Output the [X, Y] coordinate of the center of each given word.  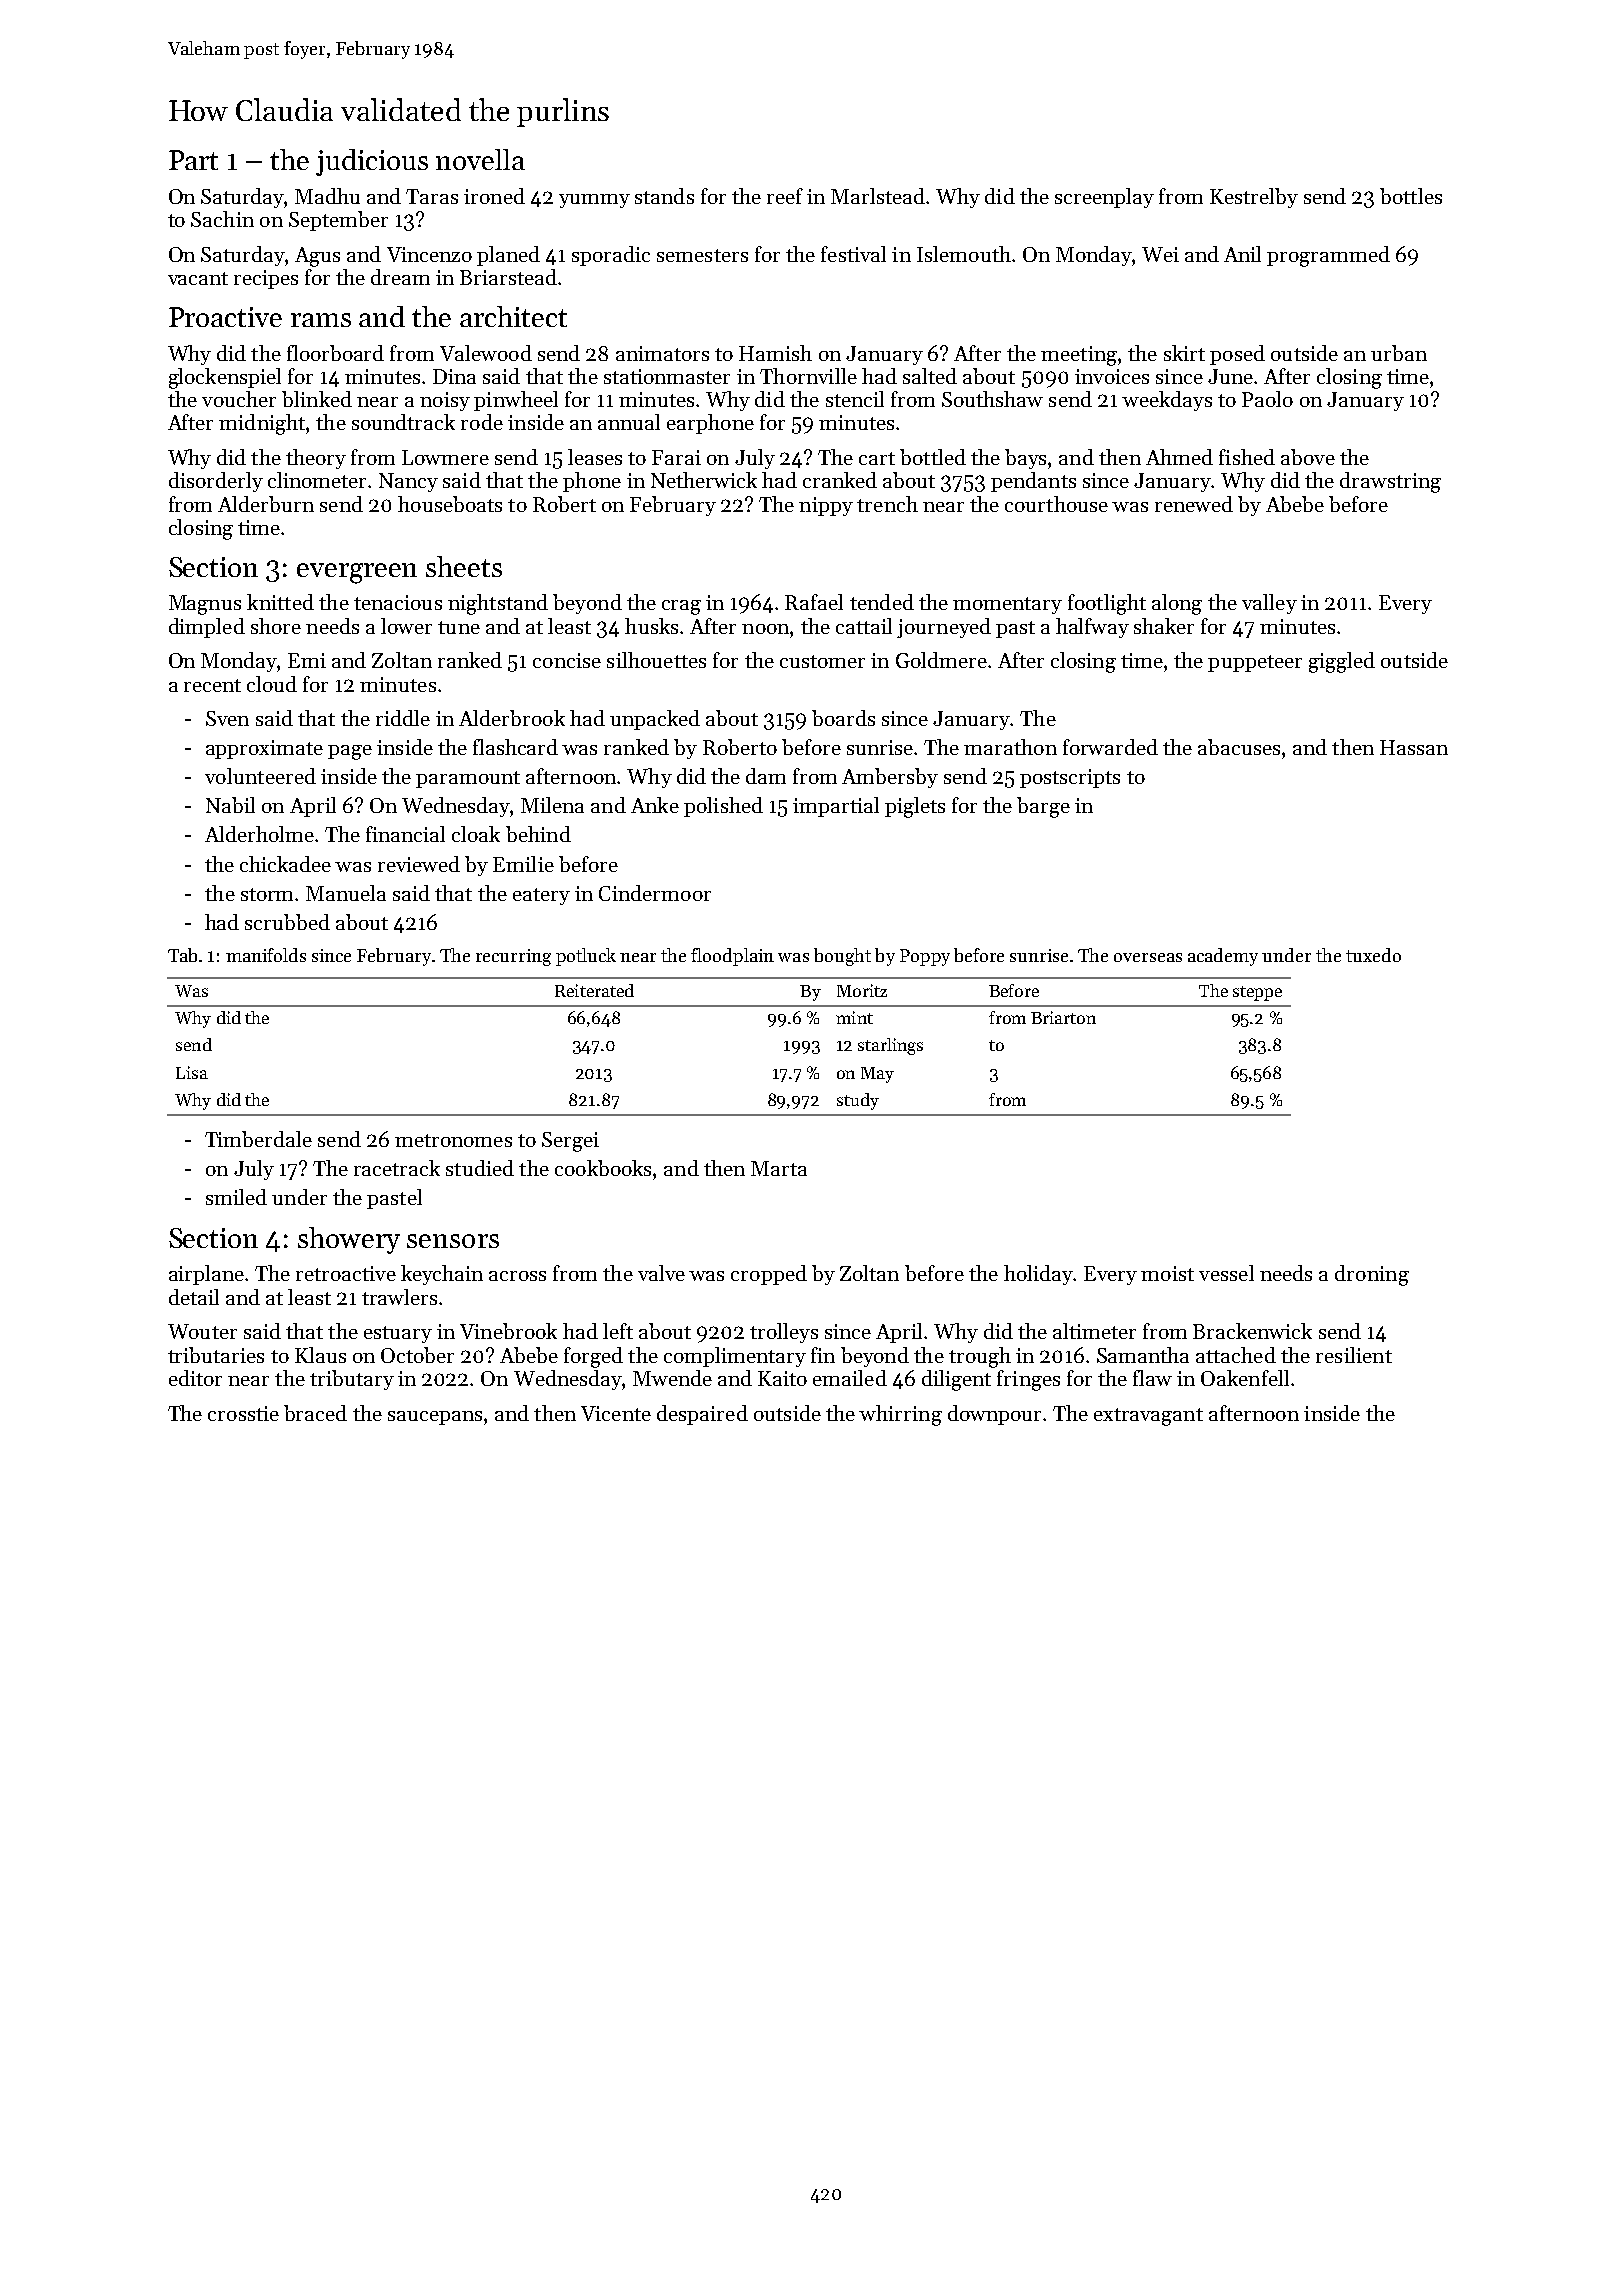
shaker [1164, 626]
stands [664, 196]
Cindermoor [655, 893]
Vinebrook [508, 1331]
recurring [513, 957]
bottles [1411, 196]
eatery [541, 896]
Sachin [222, 219]
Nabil [230, 805]
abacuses [1239, 747]
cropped [769, 1275]
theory [316, 459]
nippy [826, 506]
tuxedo [1373, 955]
